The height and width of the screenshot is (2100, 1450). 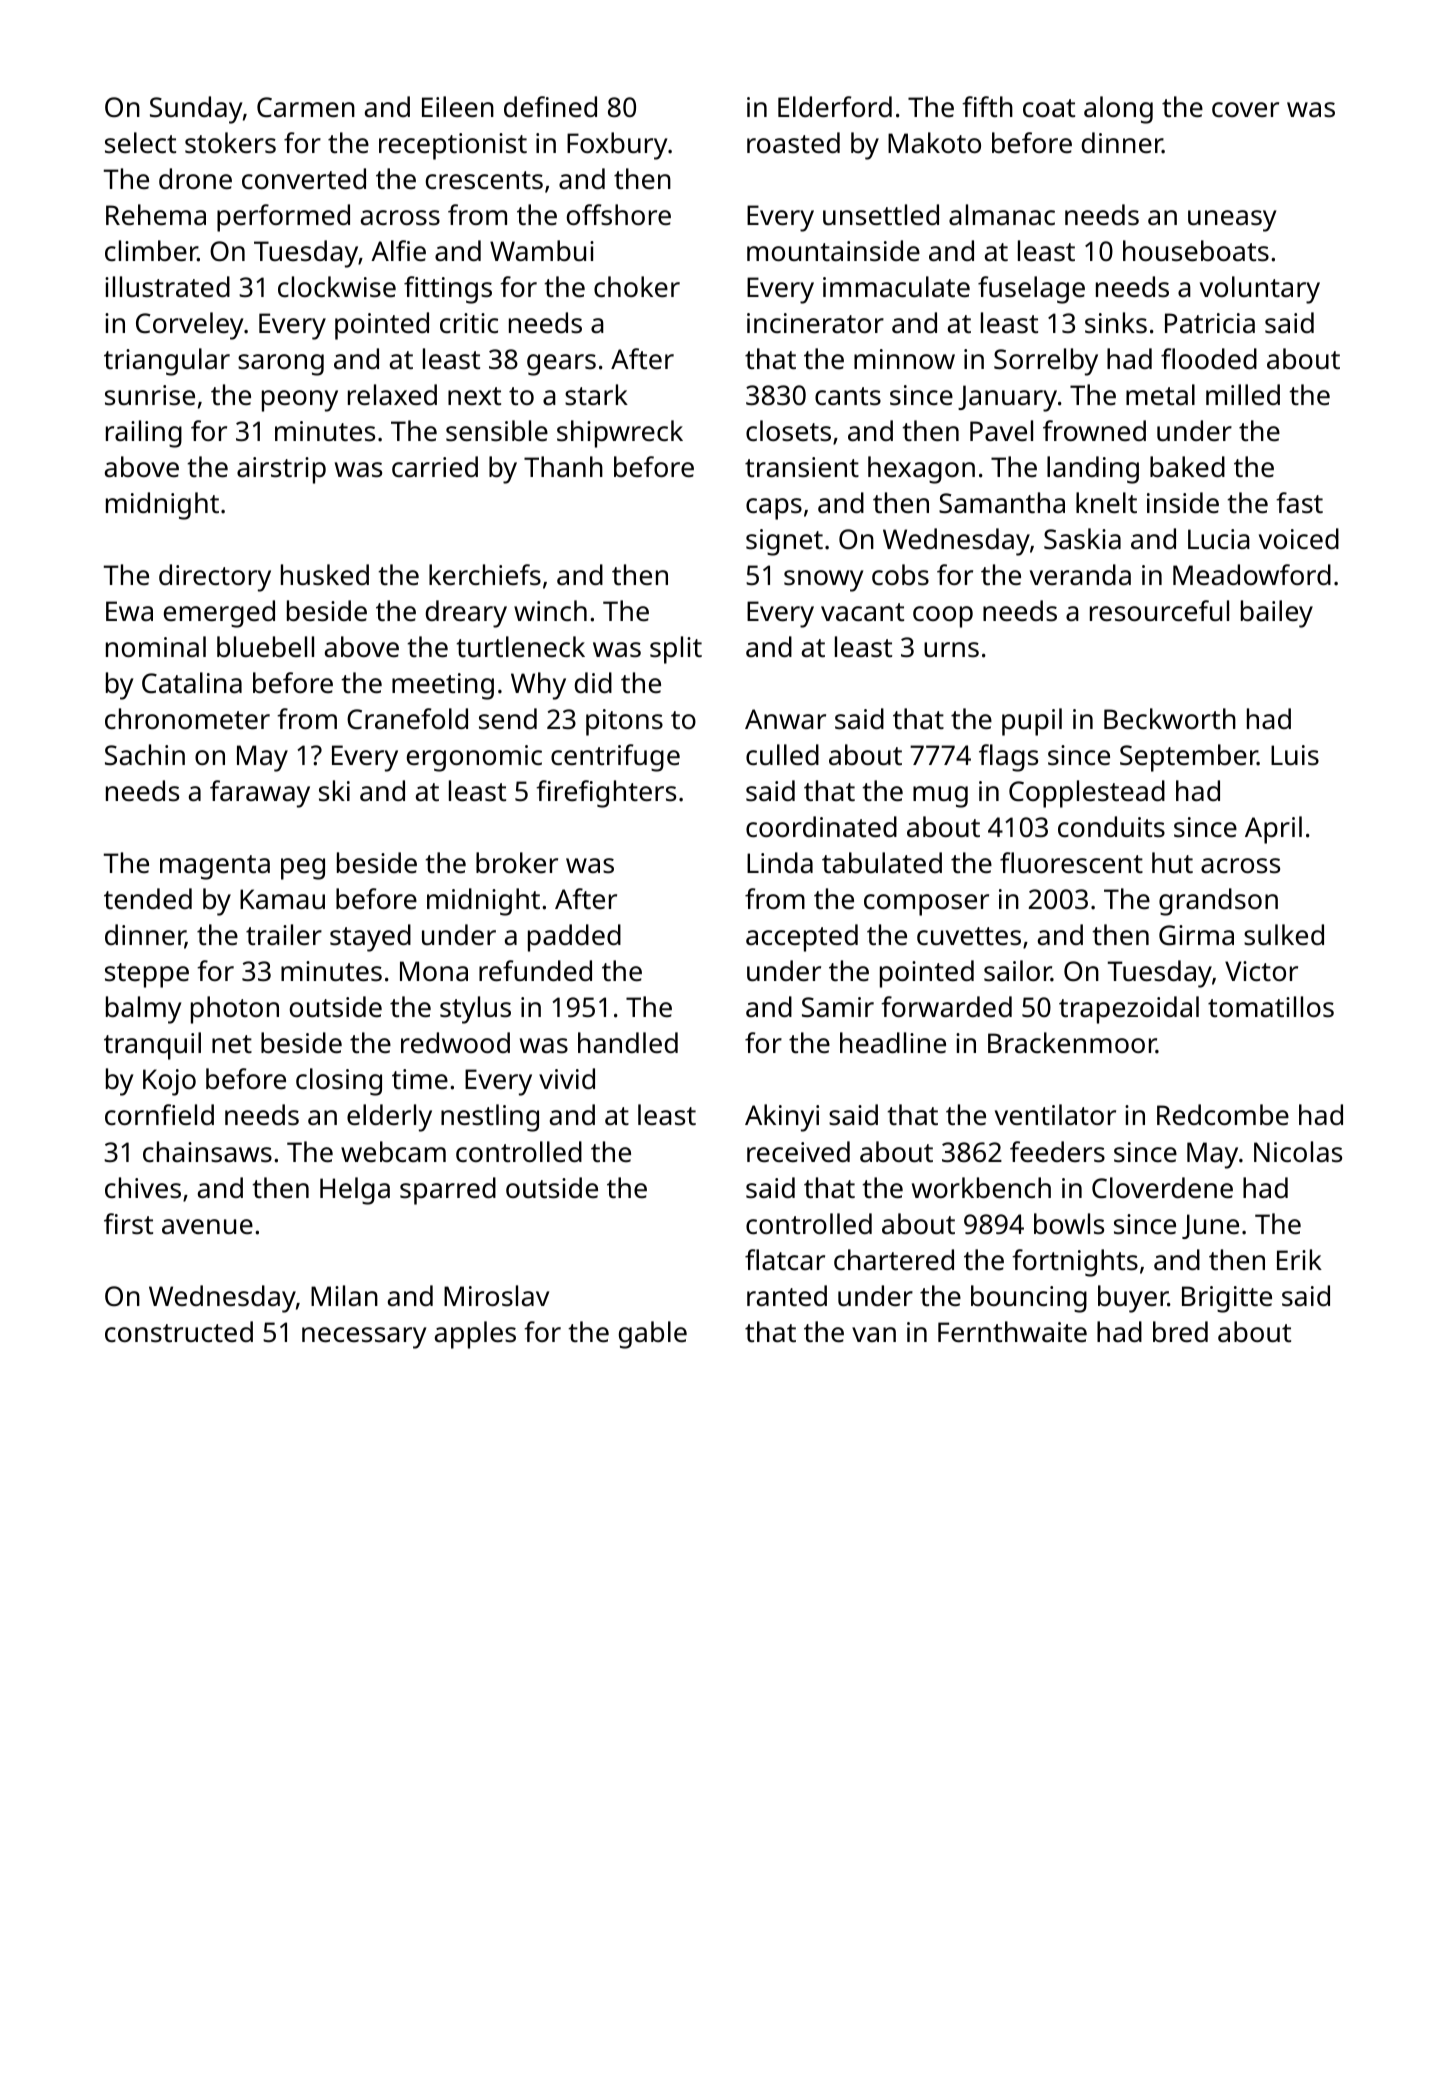 What do you see at coordinates (606, 794) in the screenshot?
I see `firefighters` at bounding box center [606, 794].
